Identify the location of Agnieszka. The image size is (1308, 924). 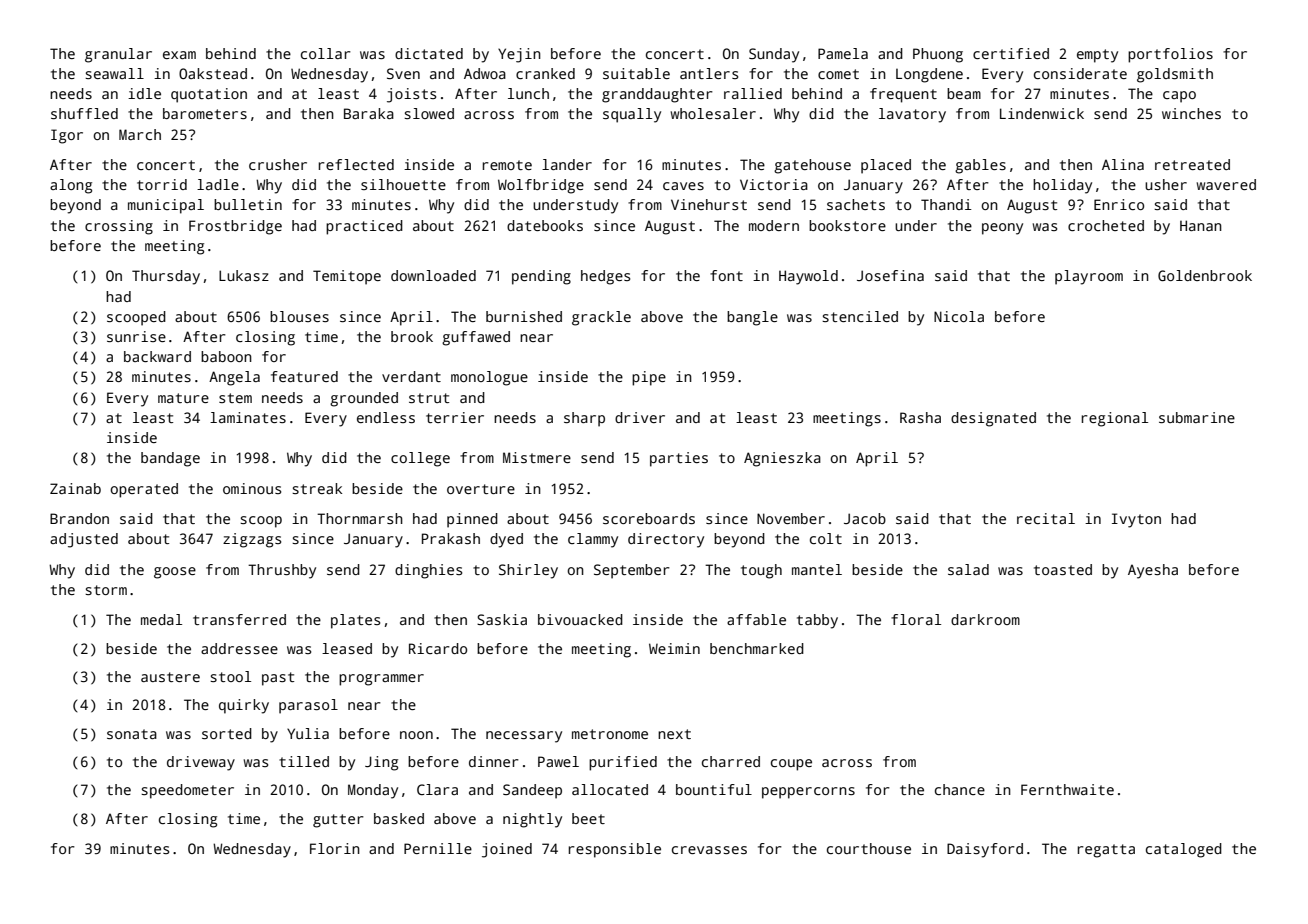
(782, 459).
